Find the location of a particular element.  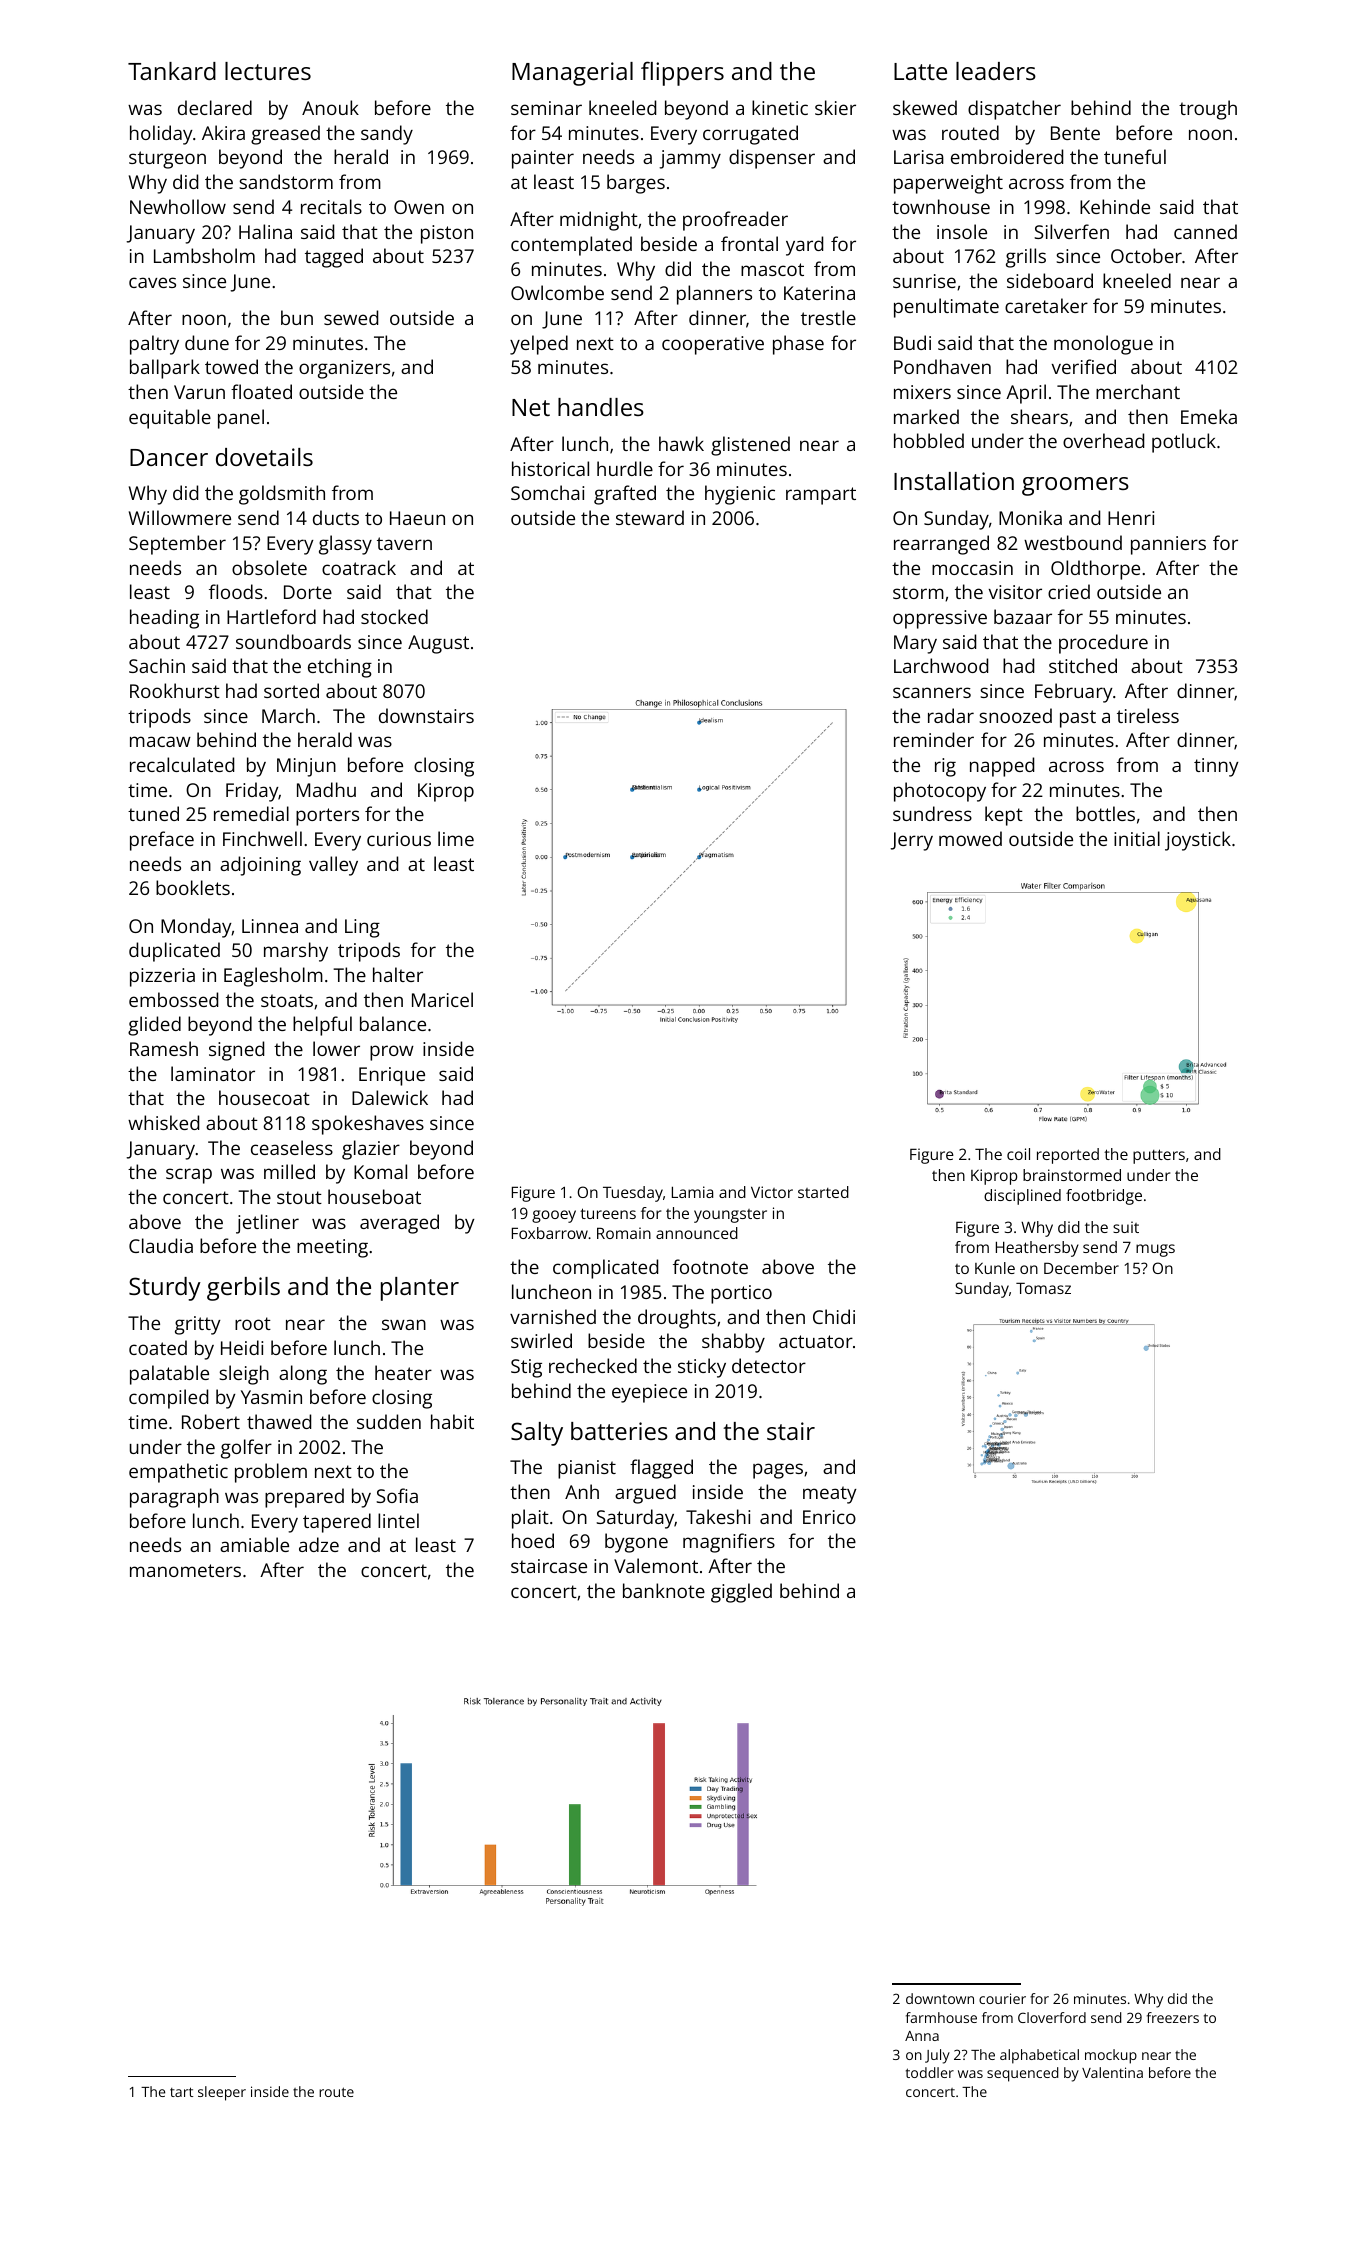

Mary is located at coordinates (915, 644).
